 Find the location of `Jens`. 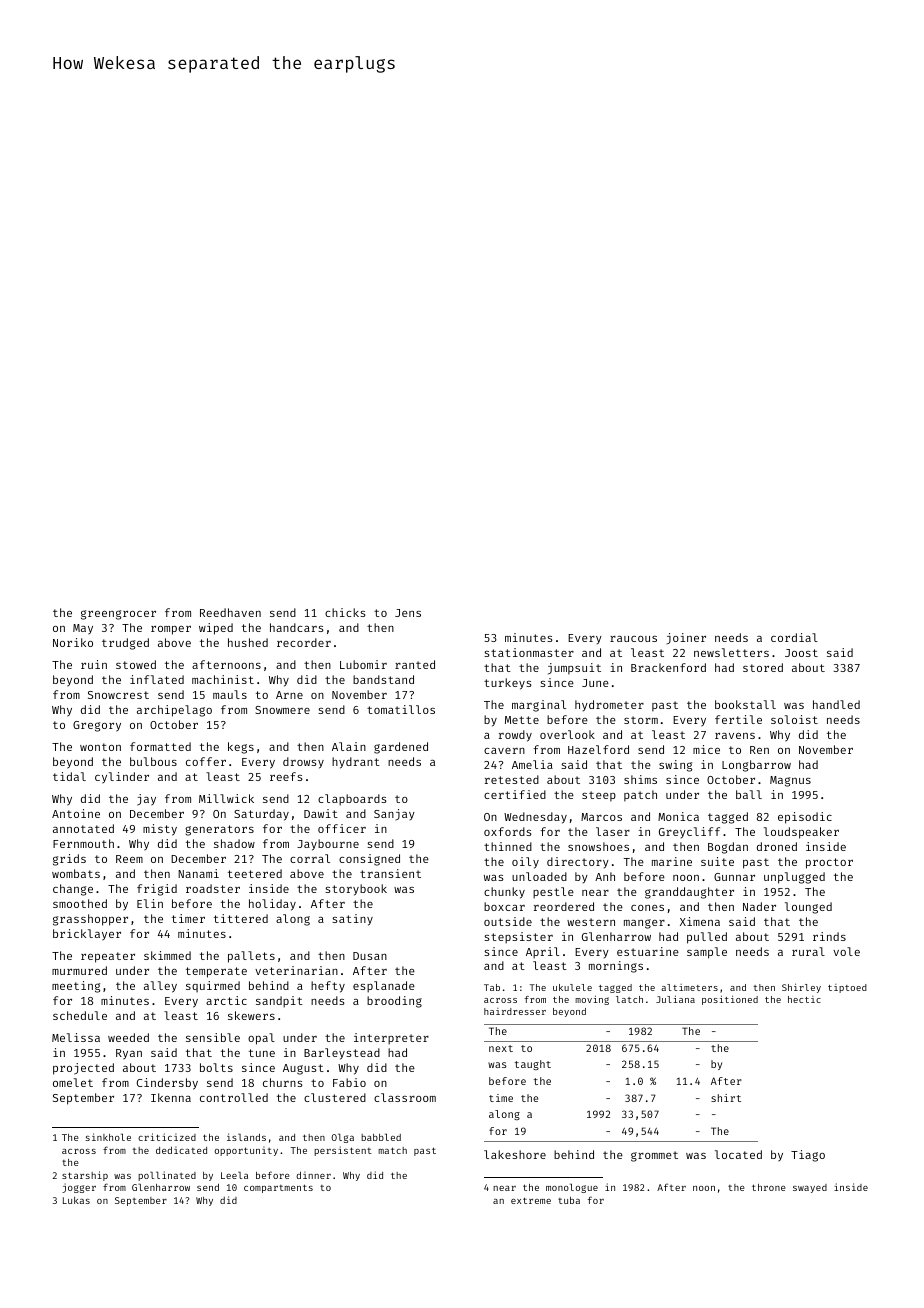

Jens is located at coordinates (408, 613).
